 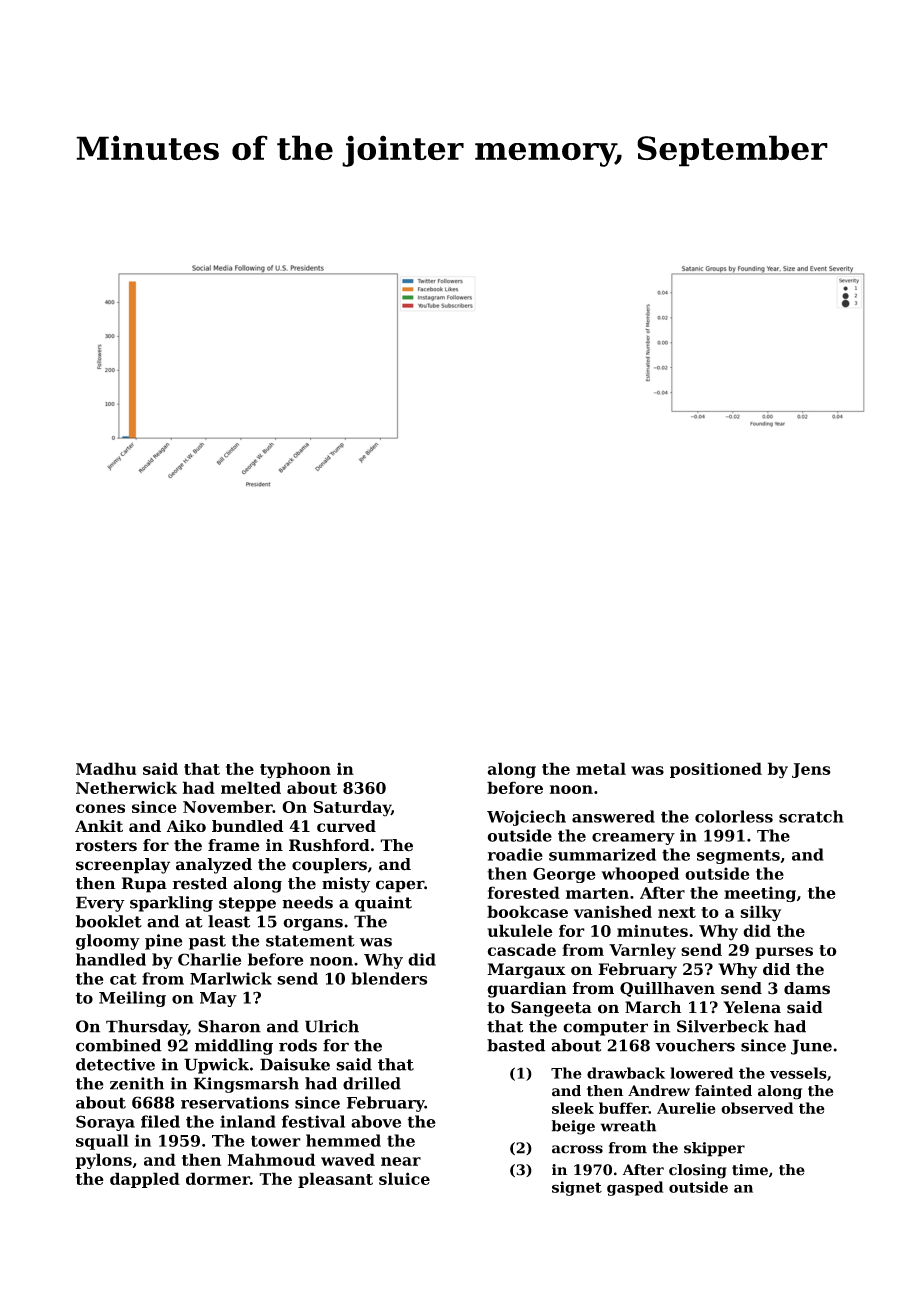 What do you see at coordinates (760, 913) in the screenshot?
I see `silky` at bounding box center [760, 913].
